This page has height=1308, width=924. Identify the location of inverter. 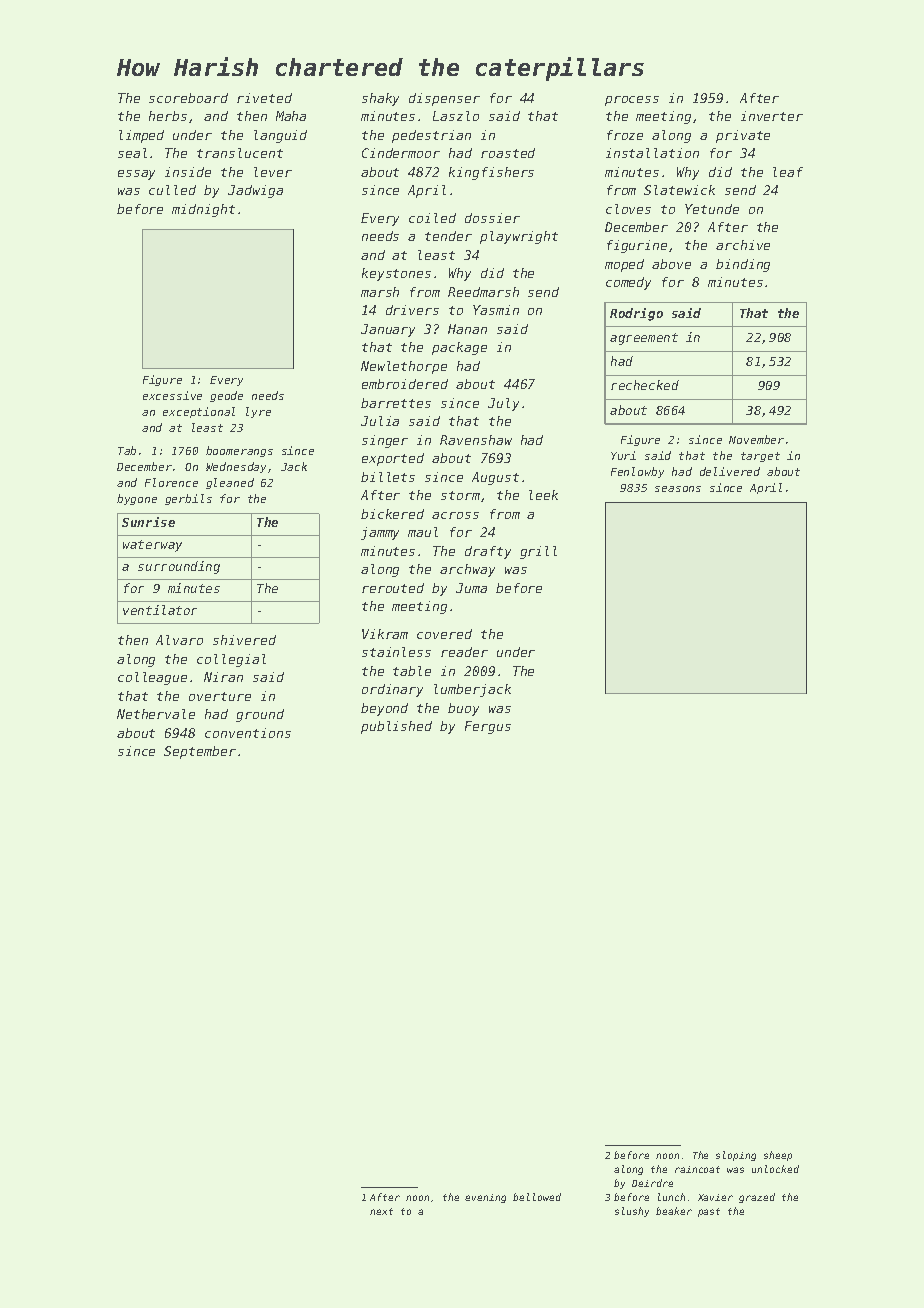
(772, 116).
